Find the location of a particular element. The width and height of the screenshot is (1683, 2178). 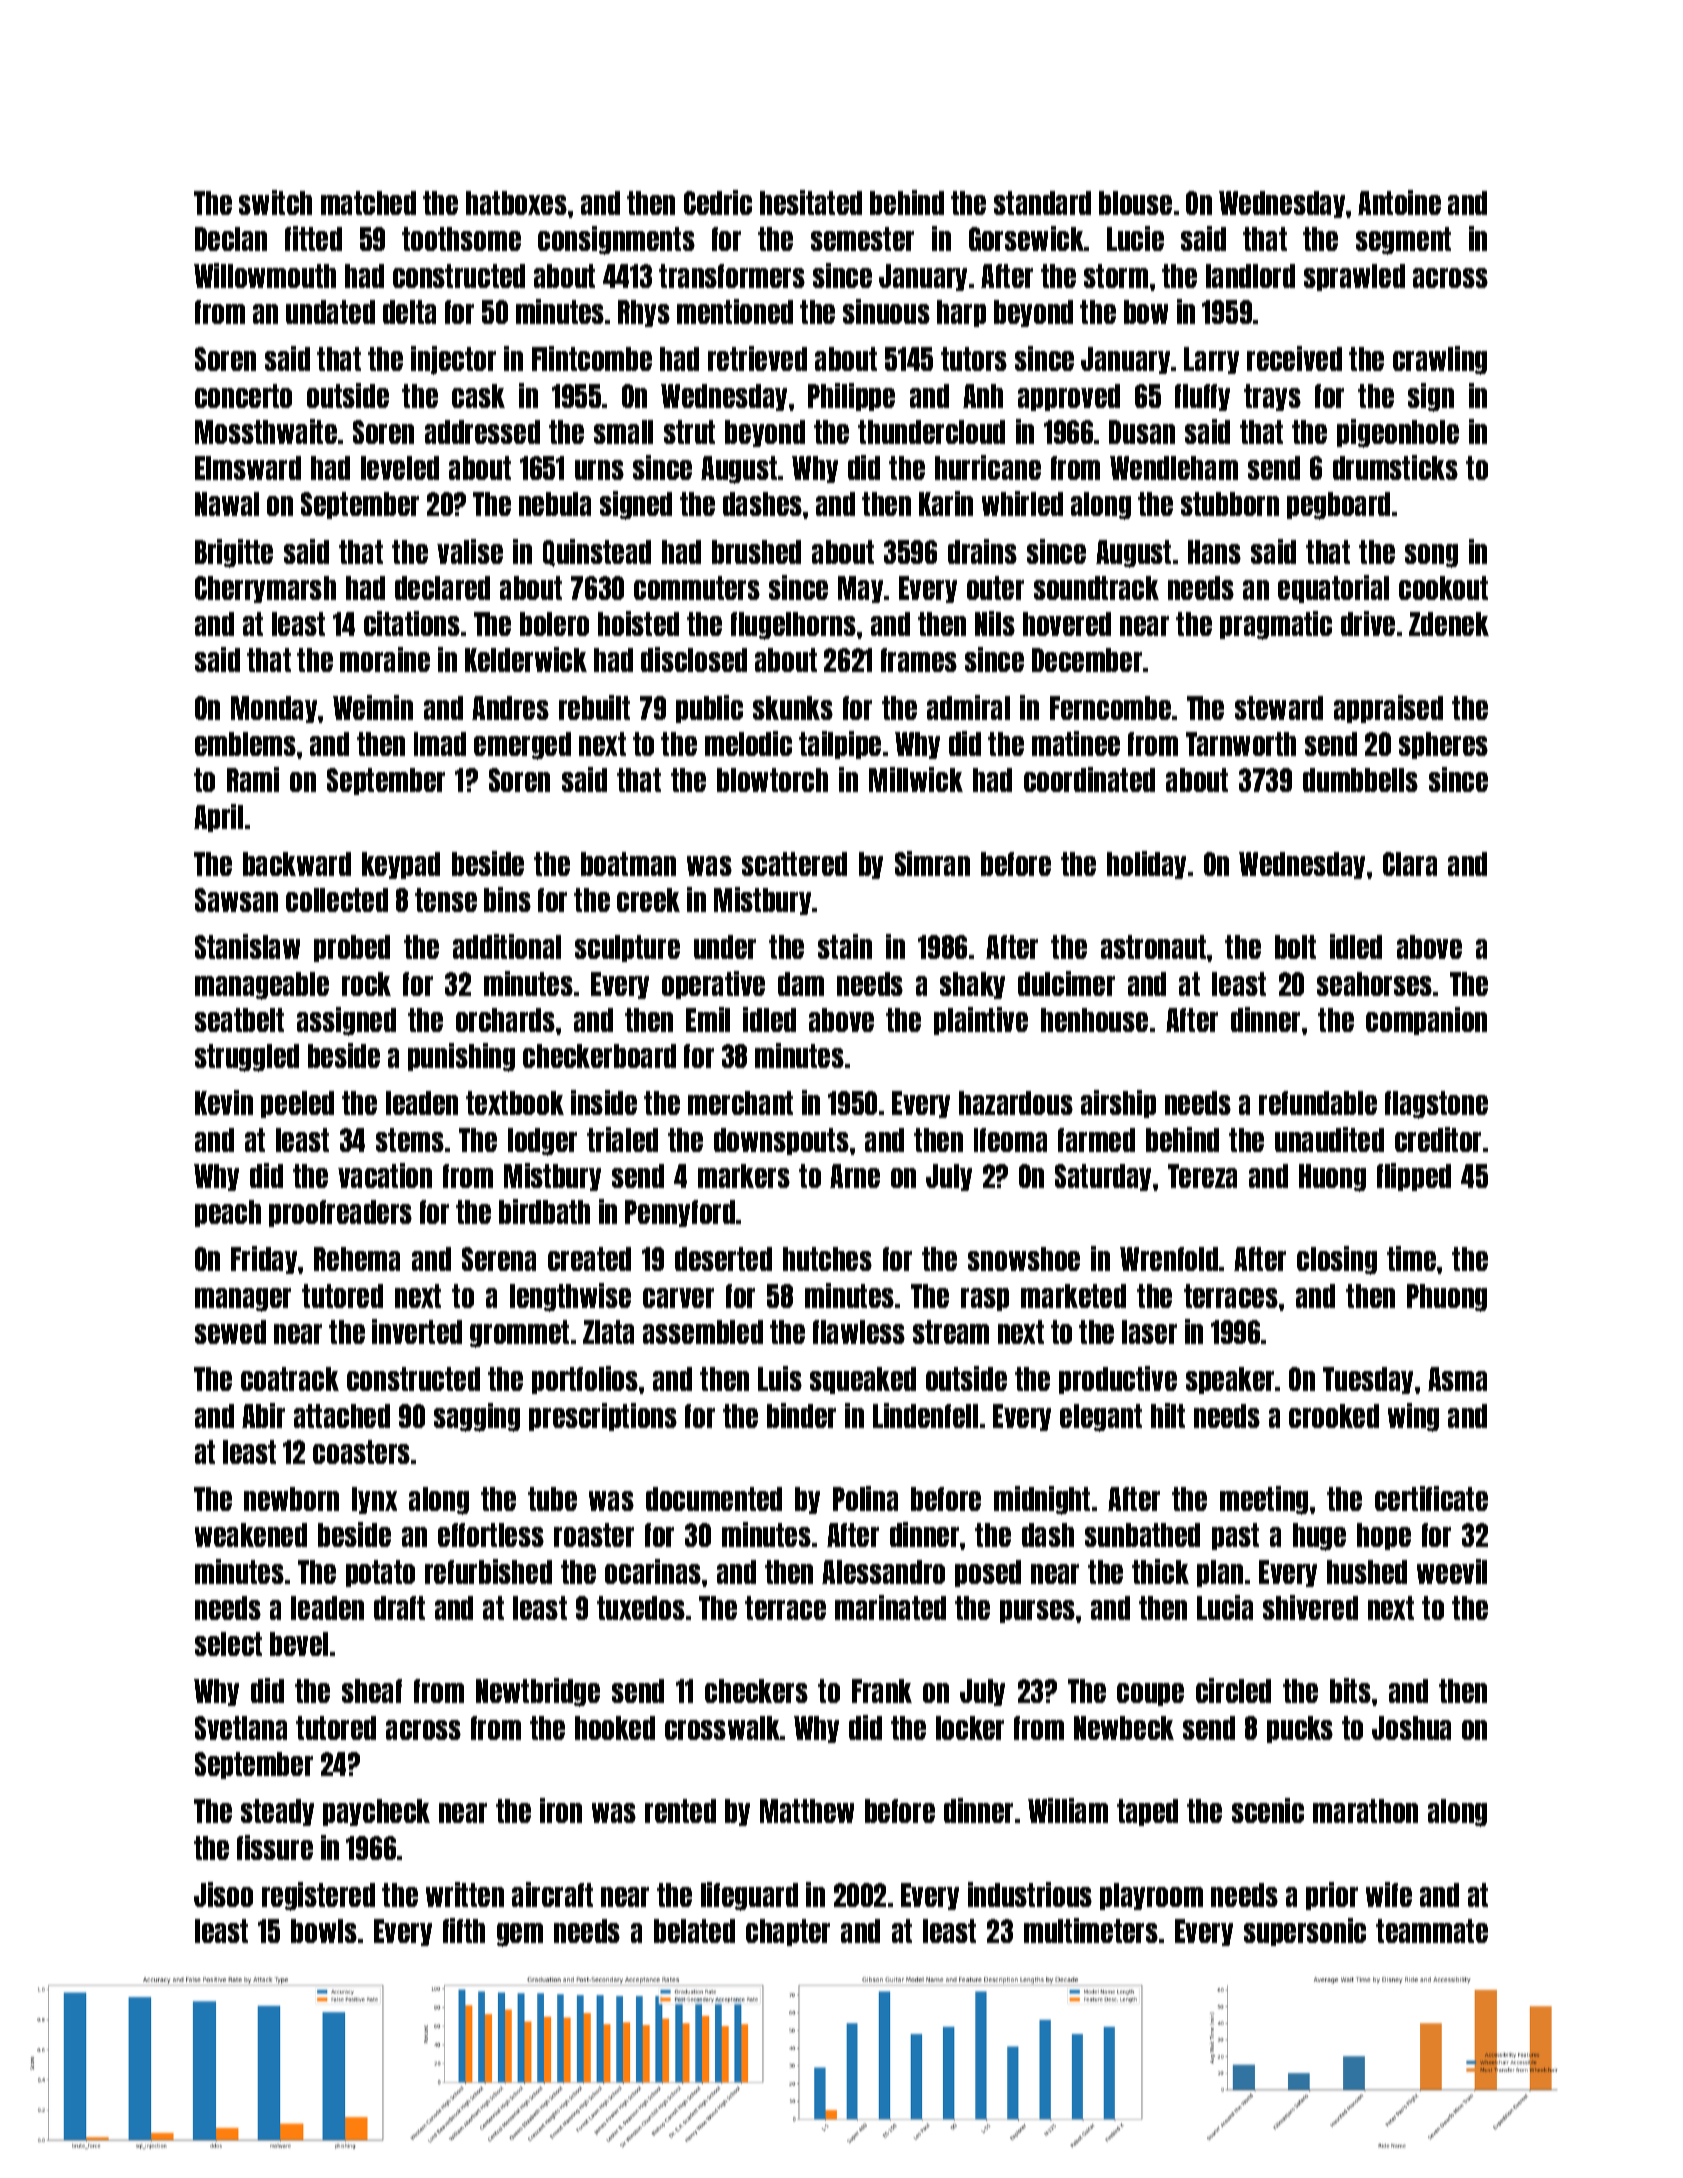

Nawal is located at coordinates (227, 504).
